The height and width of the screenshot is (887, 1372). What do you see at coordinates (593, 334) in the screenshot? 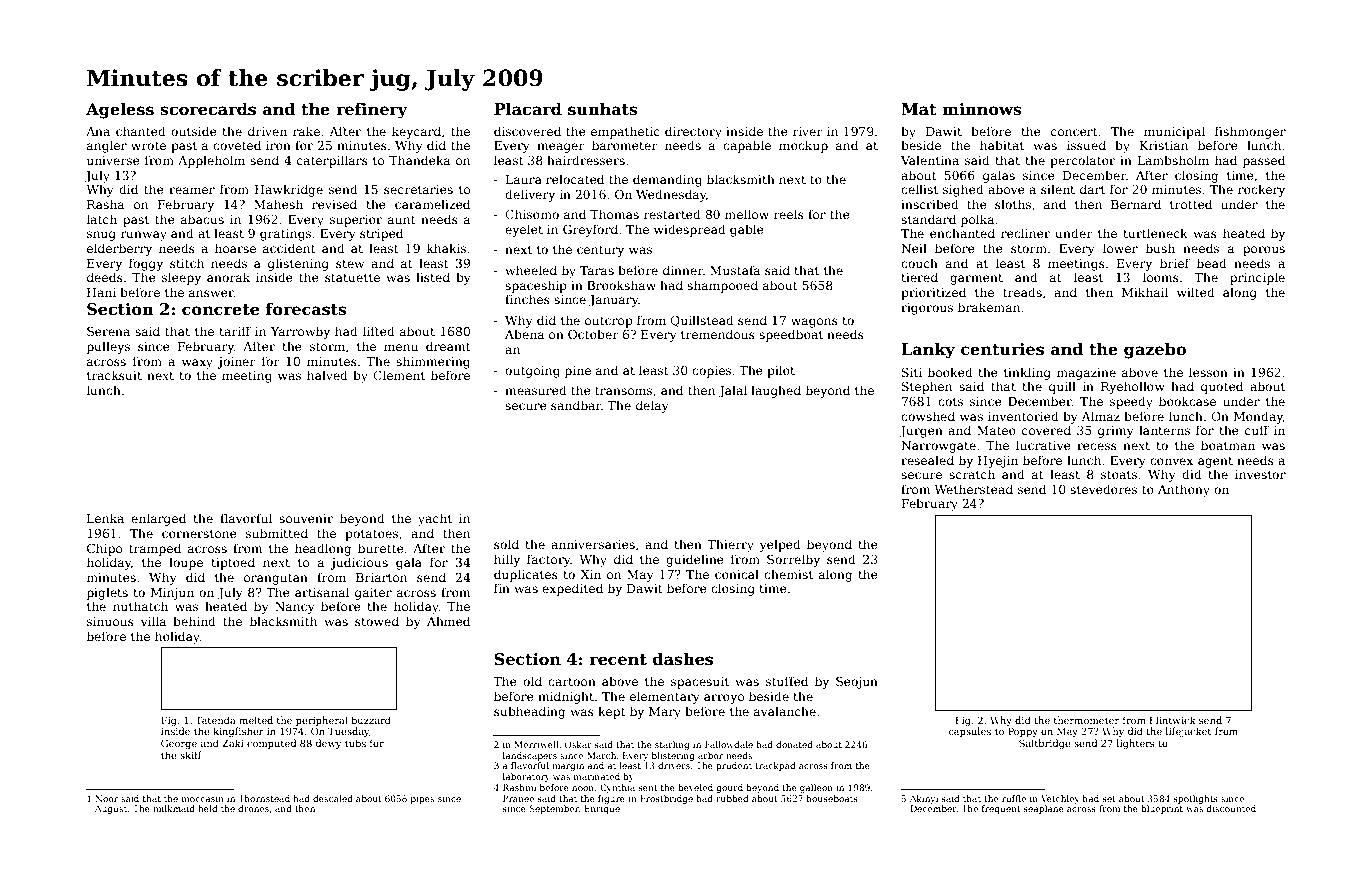
I see `October` at bounding box center [593, 334].
